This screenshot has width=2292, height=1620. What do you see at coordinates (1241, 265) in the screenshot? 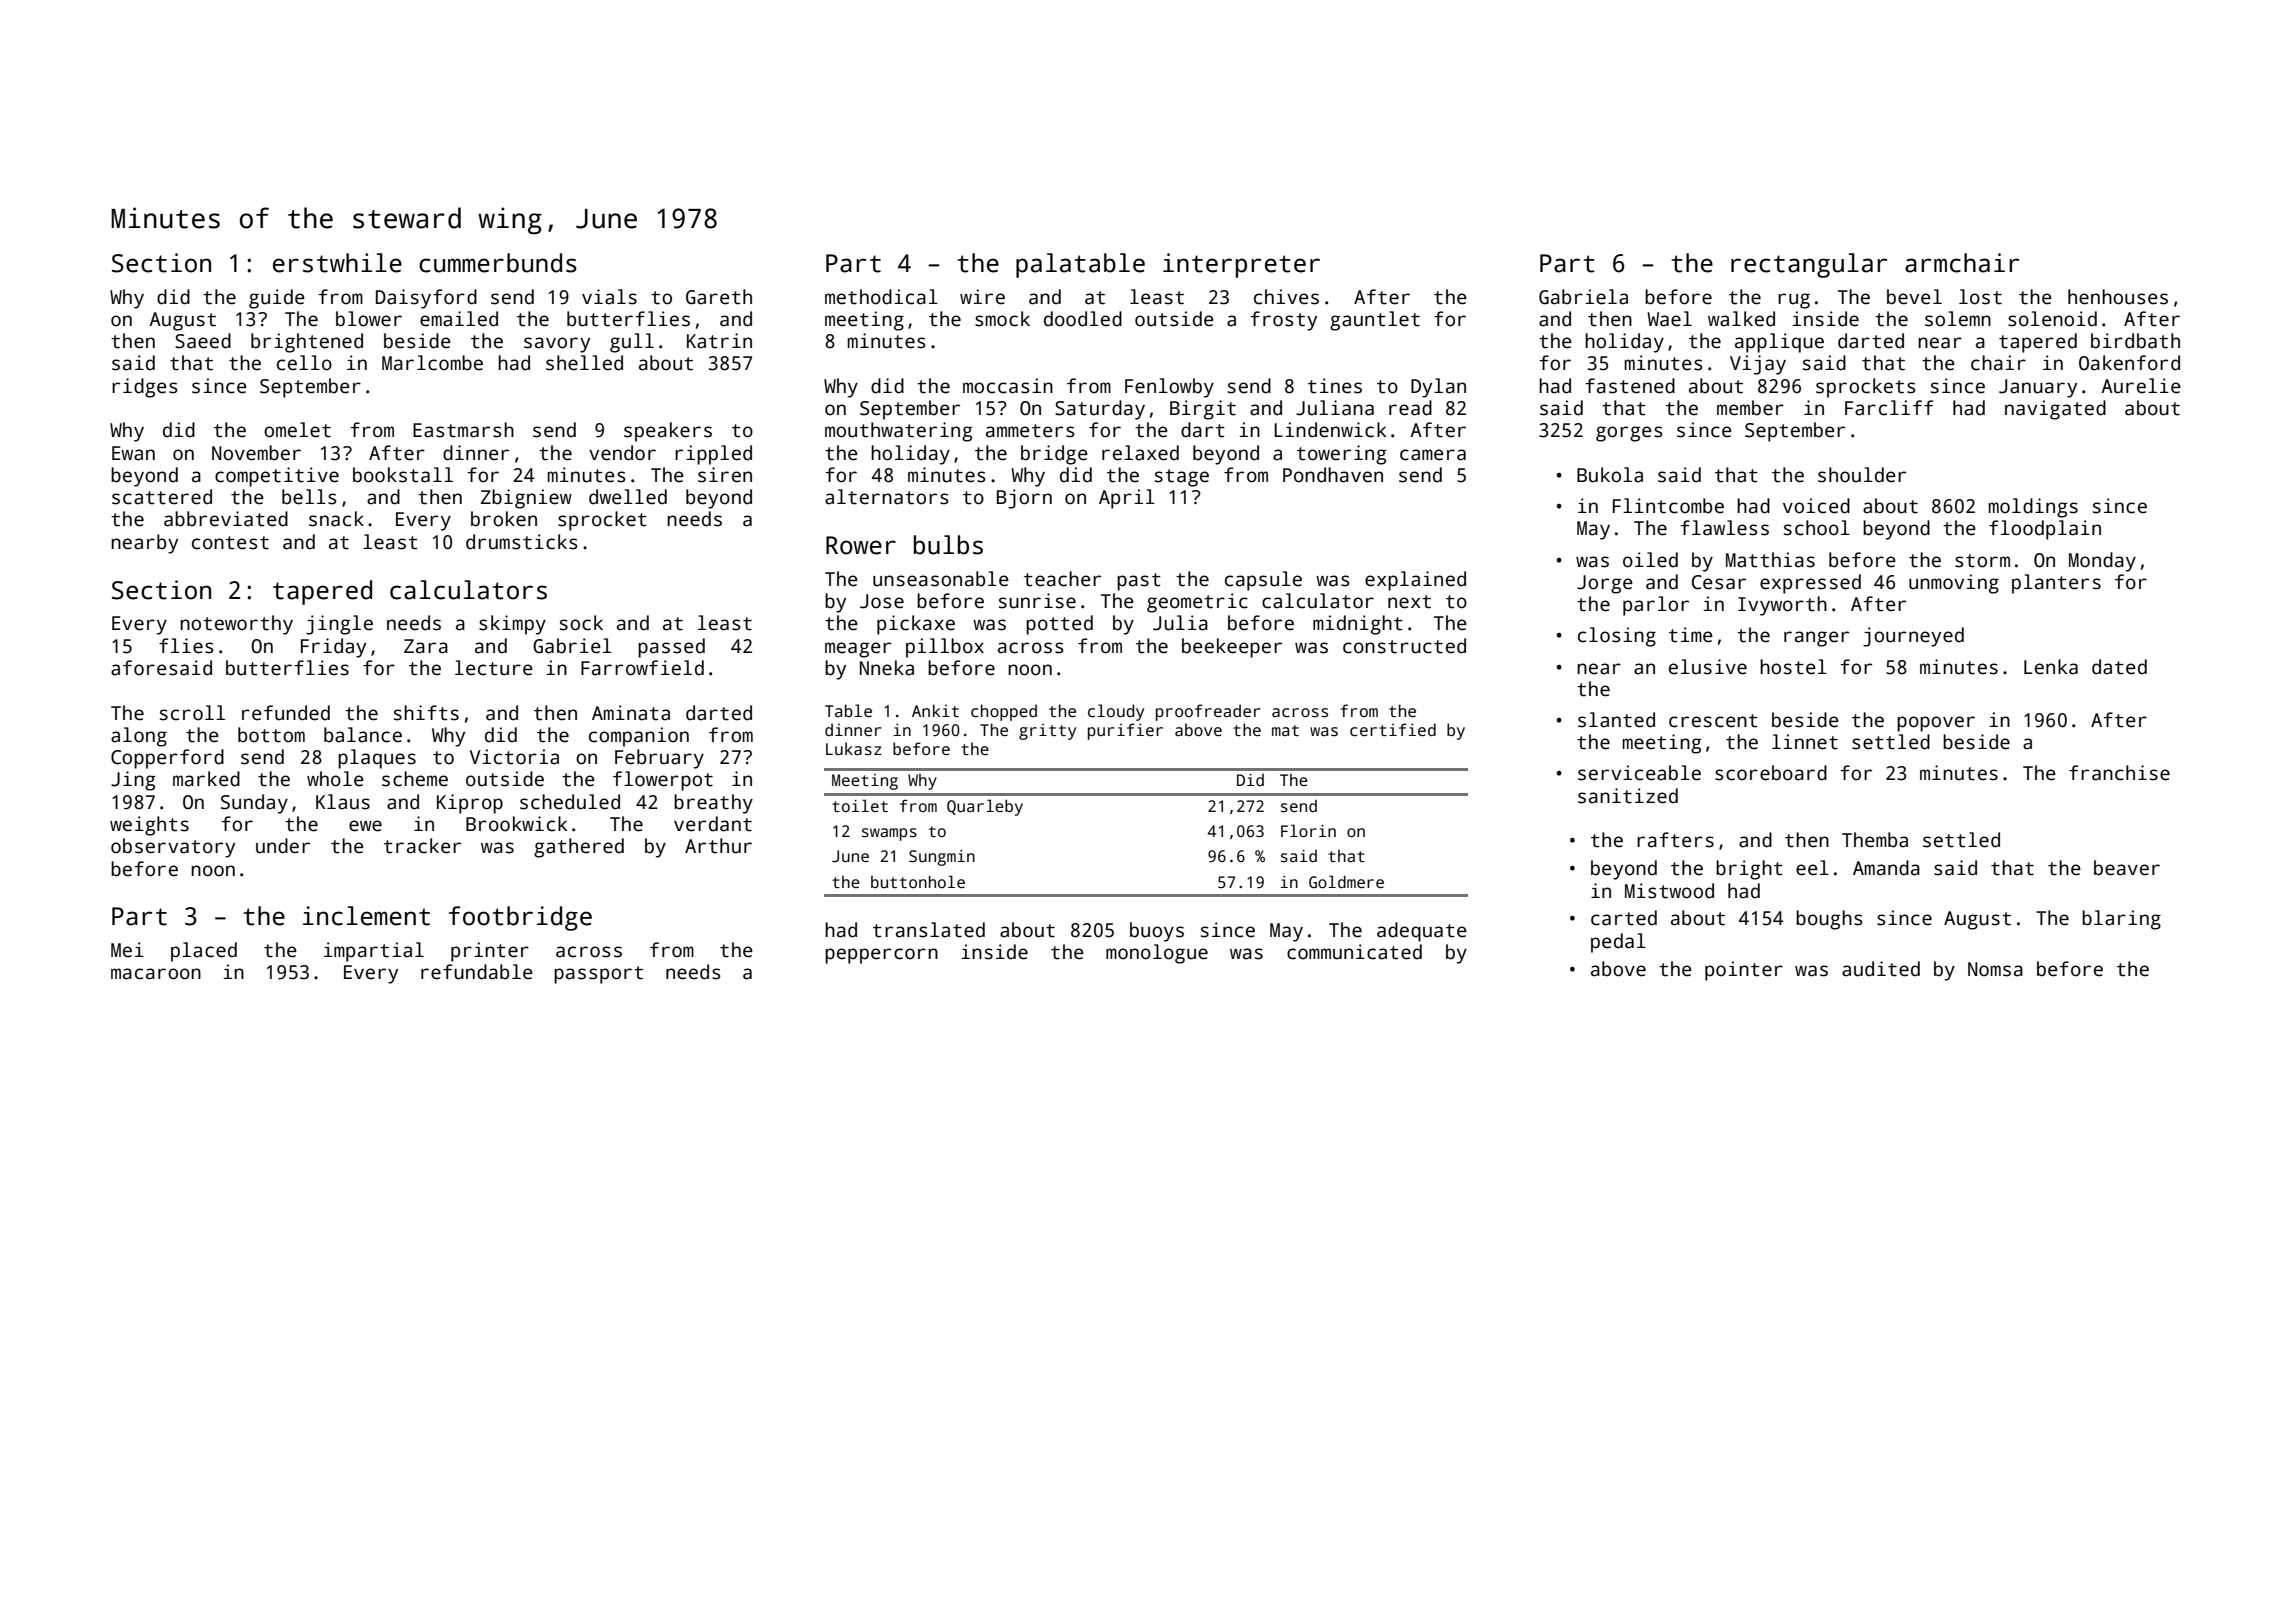
I see `interpreter` at bounding box center [1241, 265].
